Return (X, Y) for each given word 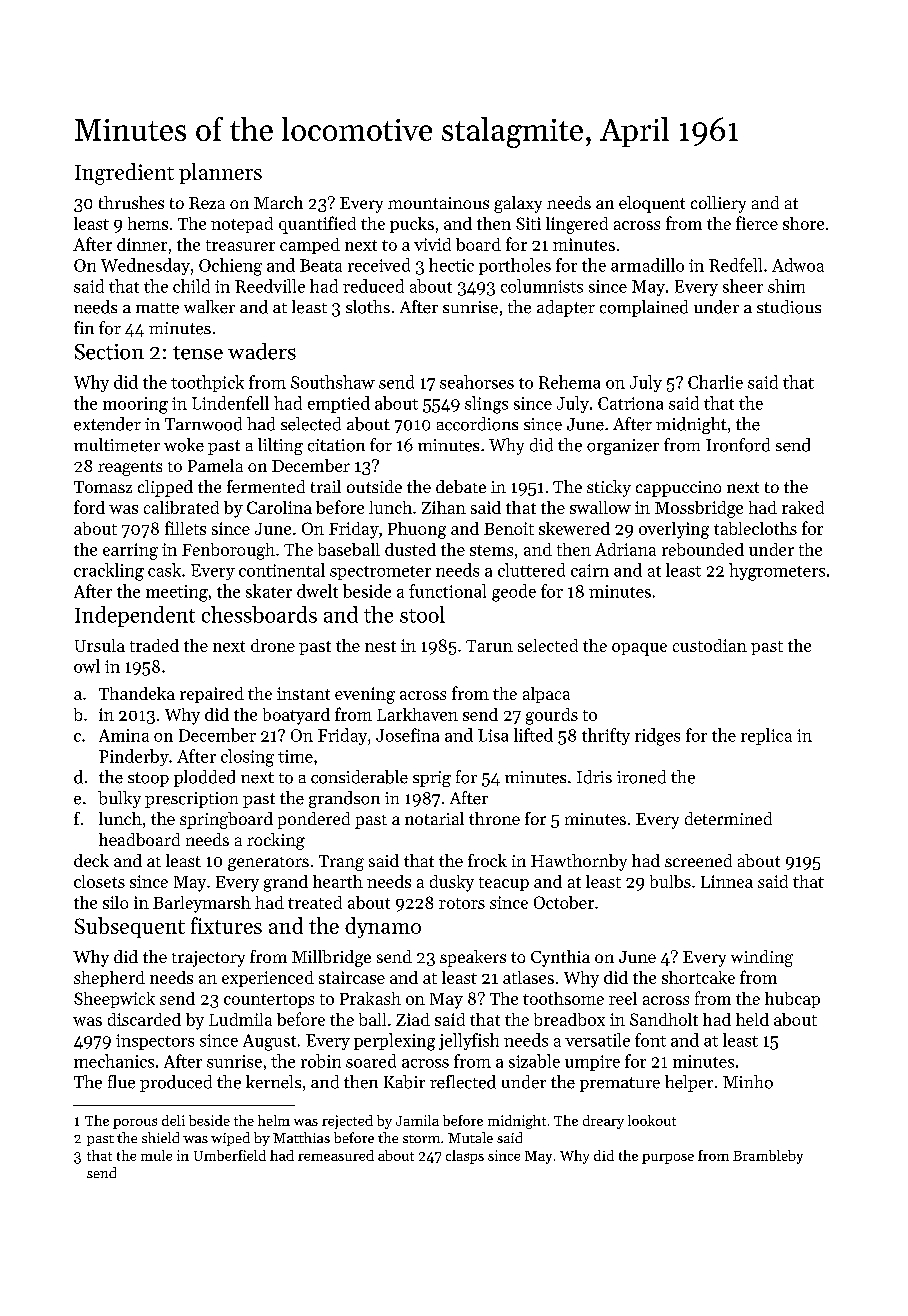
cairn (590, 570)
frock (487, 860)
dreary (603, 1122)
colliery (718, 204)
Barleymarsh (202, 904)
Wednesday (145, 266)
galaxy (518, 204)
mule (156, 1155)
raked (803, 507)
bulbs (670, 881)
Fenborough (228, 551)
